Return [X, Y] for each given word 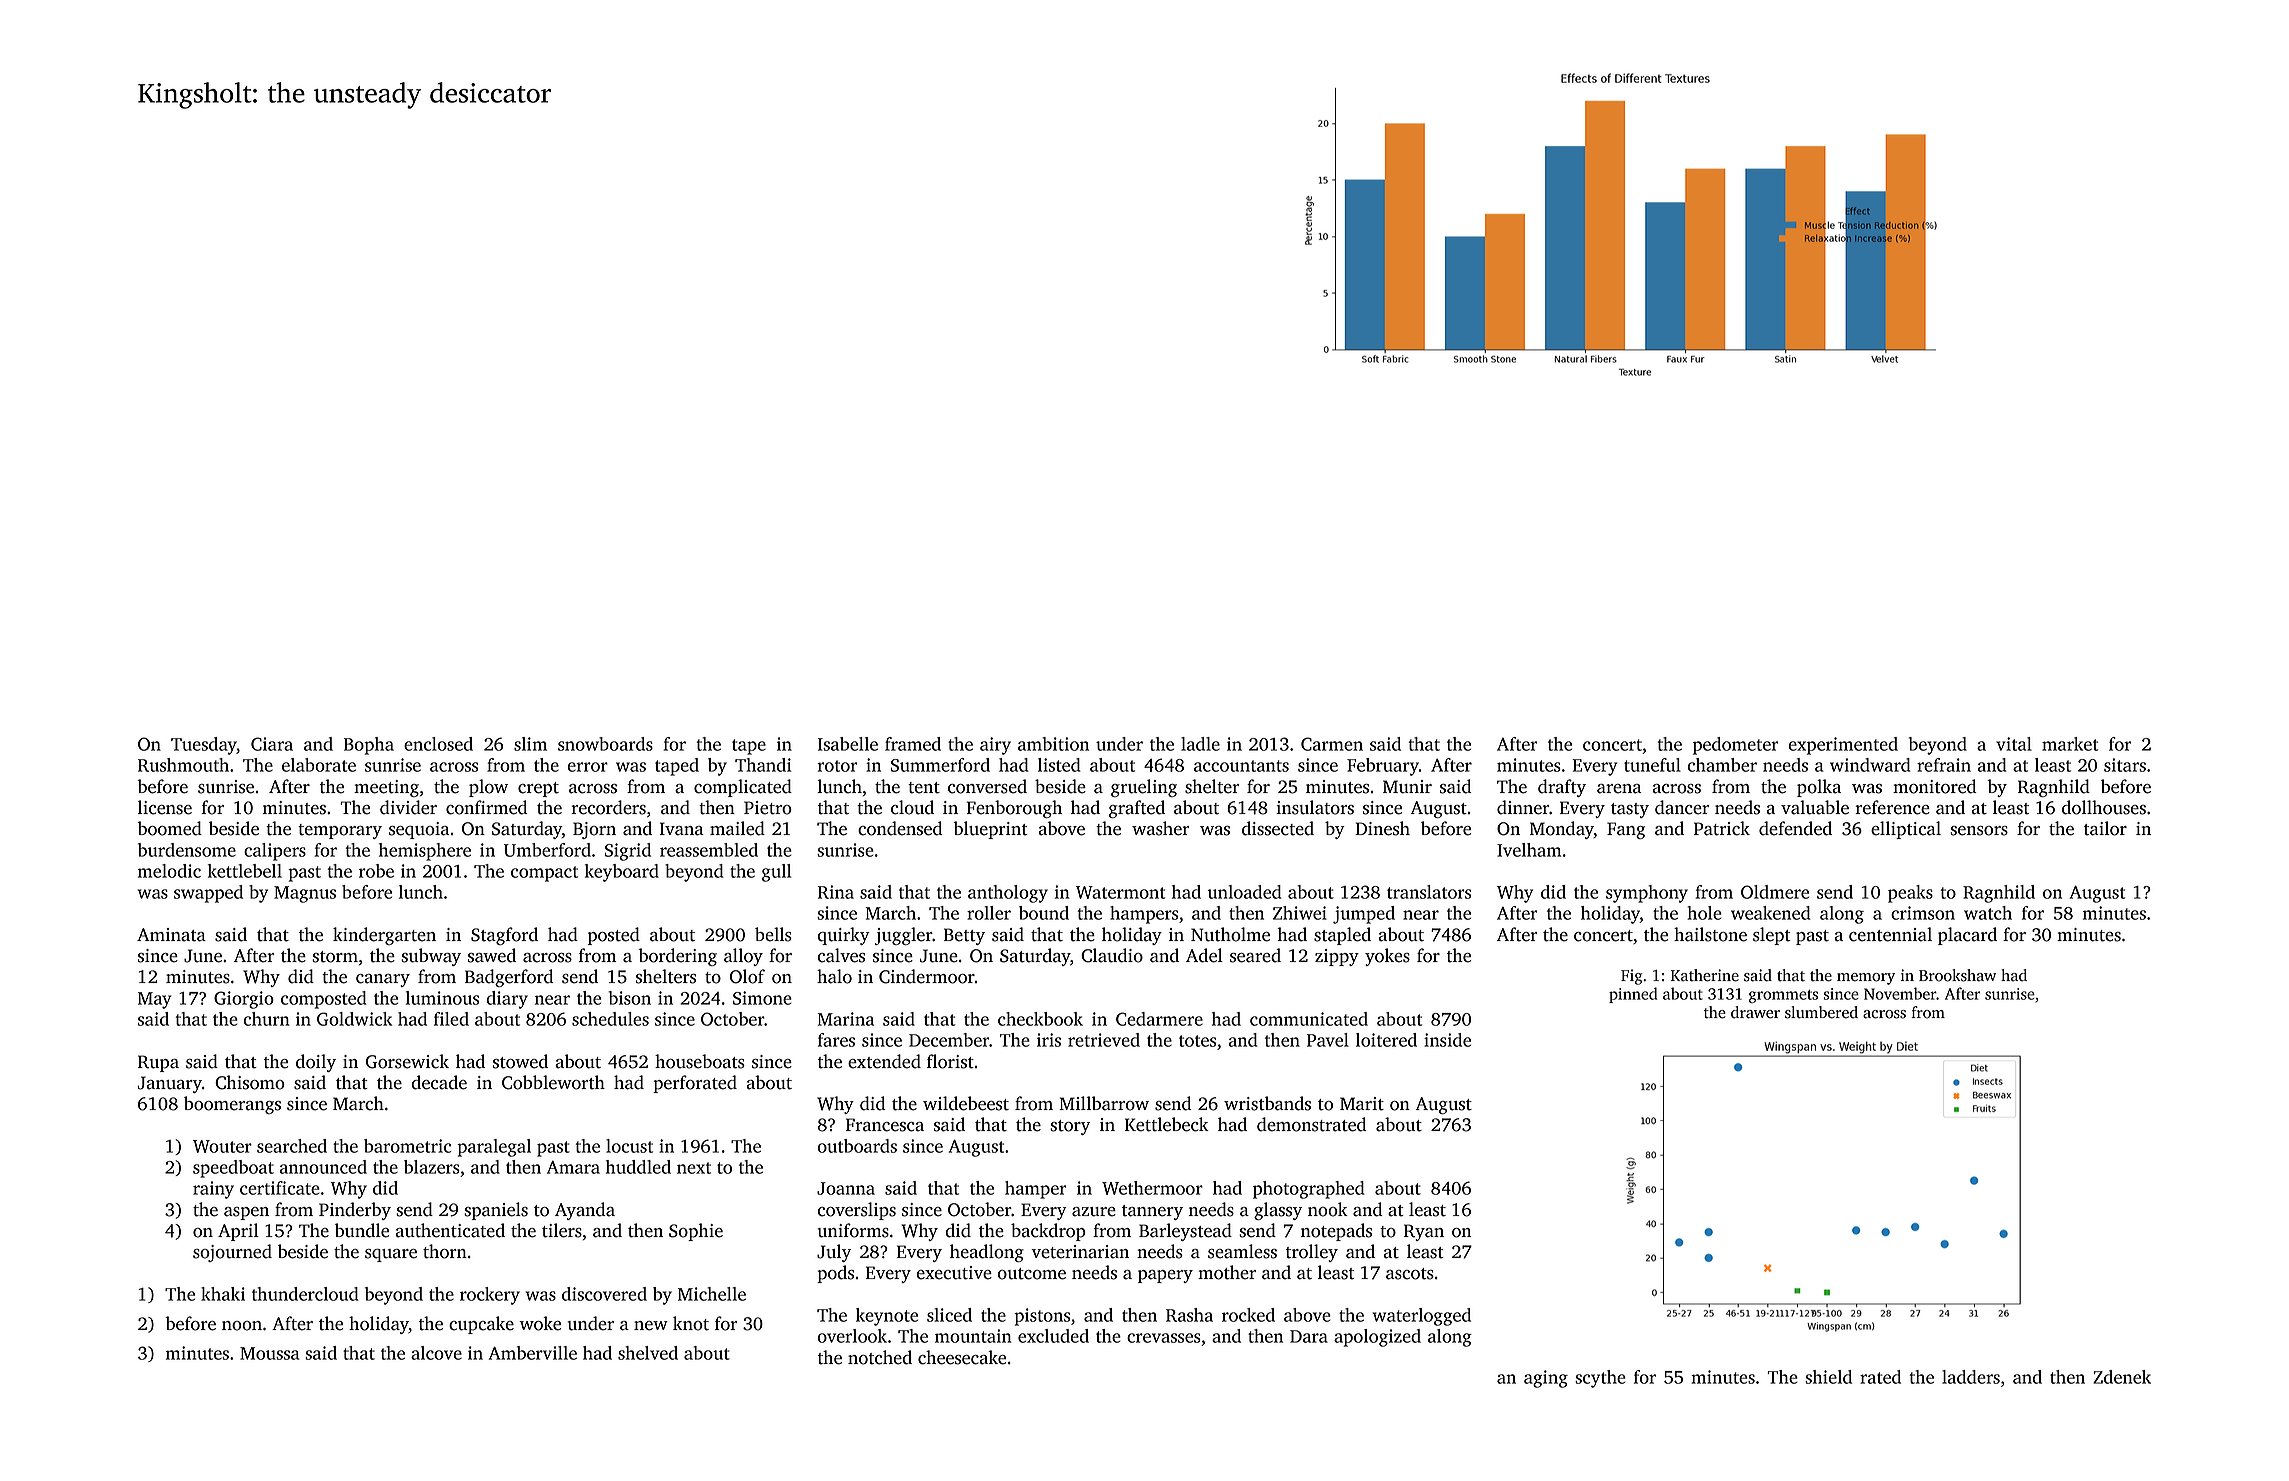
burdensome [187, 850]
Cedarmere [1159, 1019]
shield [1828, 1377]
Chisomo [250, 1082]
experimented [1843, 746]
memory [1866, 979]
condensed [900, 828]
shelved [648, 1353]
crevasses [1164, 1338]
